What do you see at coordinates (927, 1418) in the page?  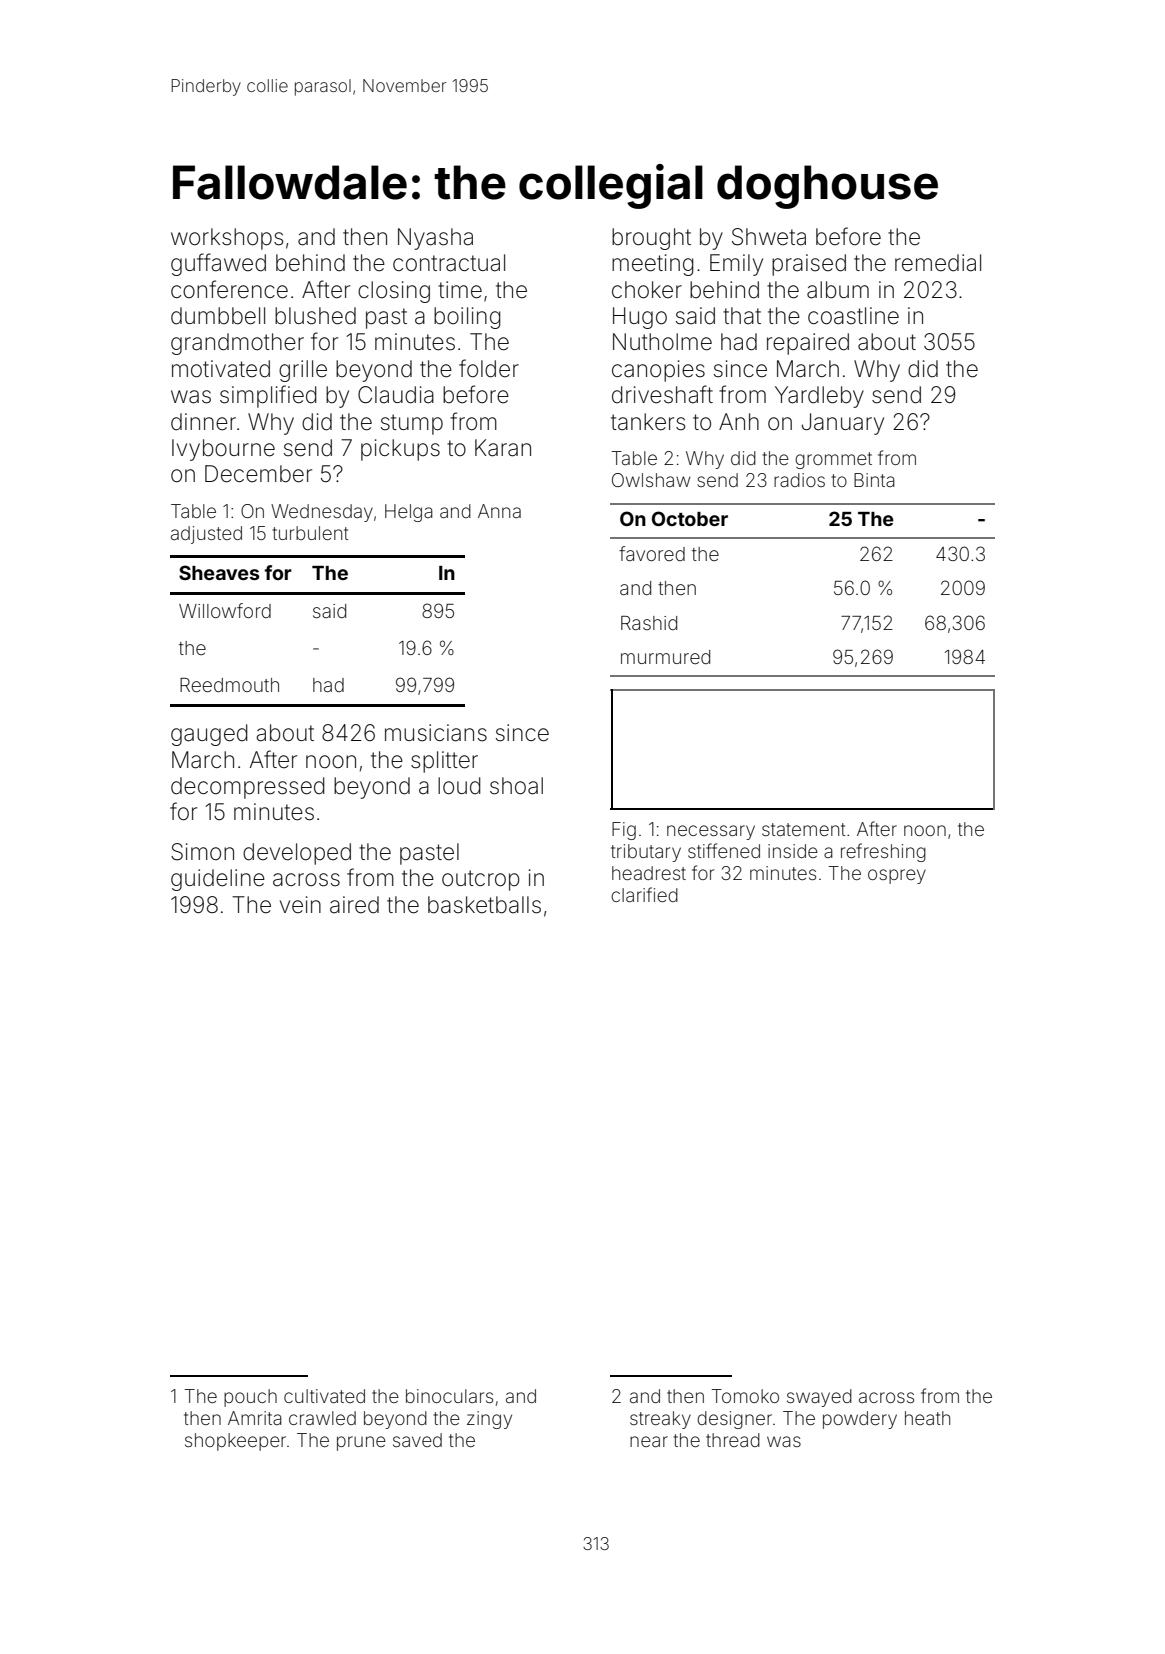 I see `heath` at bounding box center [927, 1418].
